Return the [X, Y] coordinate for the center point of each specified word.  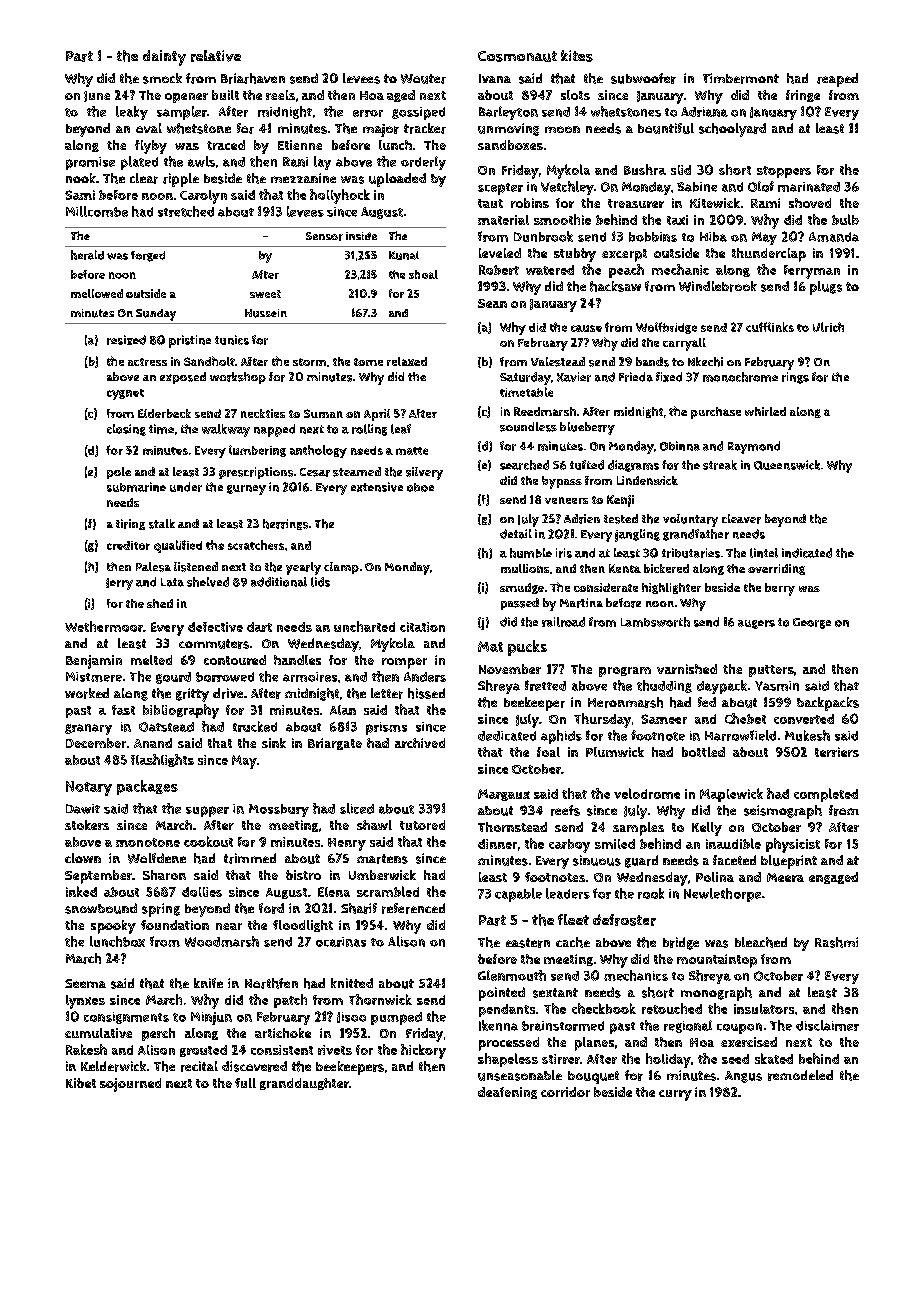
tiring [130, 524]
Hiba [713, 237]
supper [207, 811]
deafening [507, 1093]
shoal [423, 274]
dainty [164, 58]
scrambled [388, 891]
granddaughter [304, 1084]
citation [422, 627]
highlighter [671, 588]
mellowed [97, 293]
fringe [803, 96]
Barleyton [508, 113]
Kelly [707, 829]
